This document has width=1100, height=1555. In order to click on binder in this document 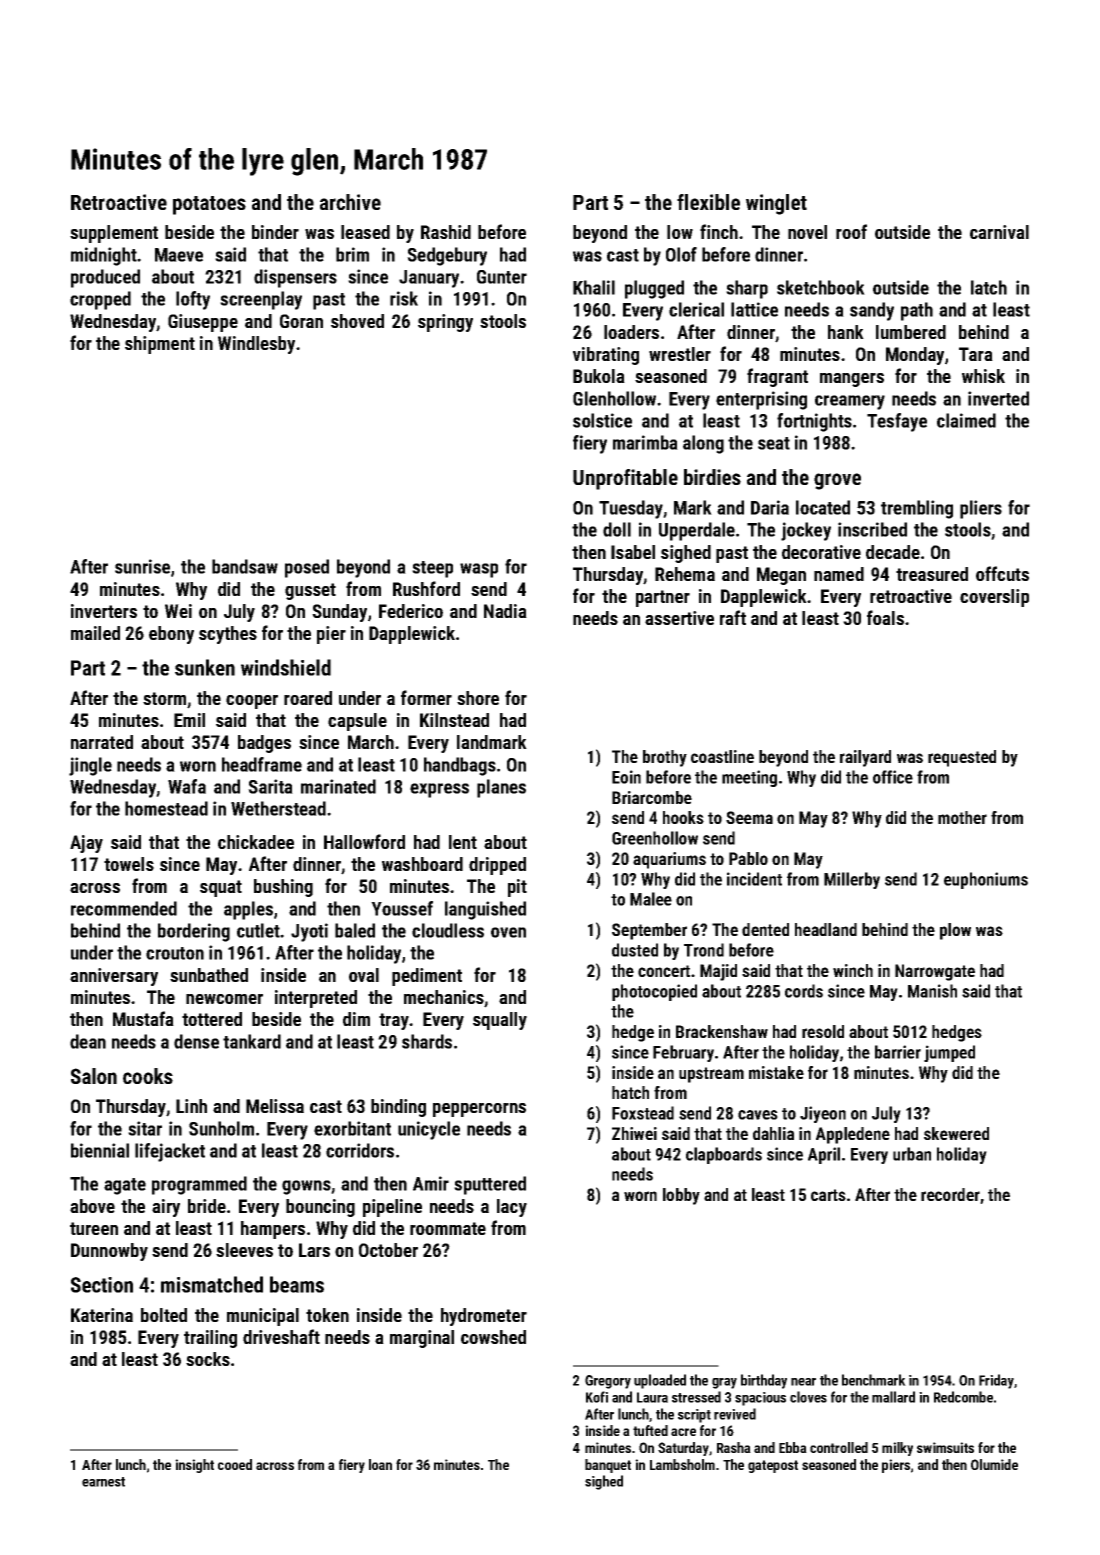, I will do `click(275, 232)`.
